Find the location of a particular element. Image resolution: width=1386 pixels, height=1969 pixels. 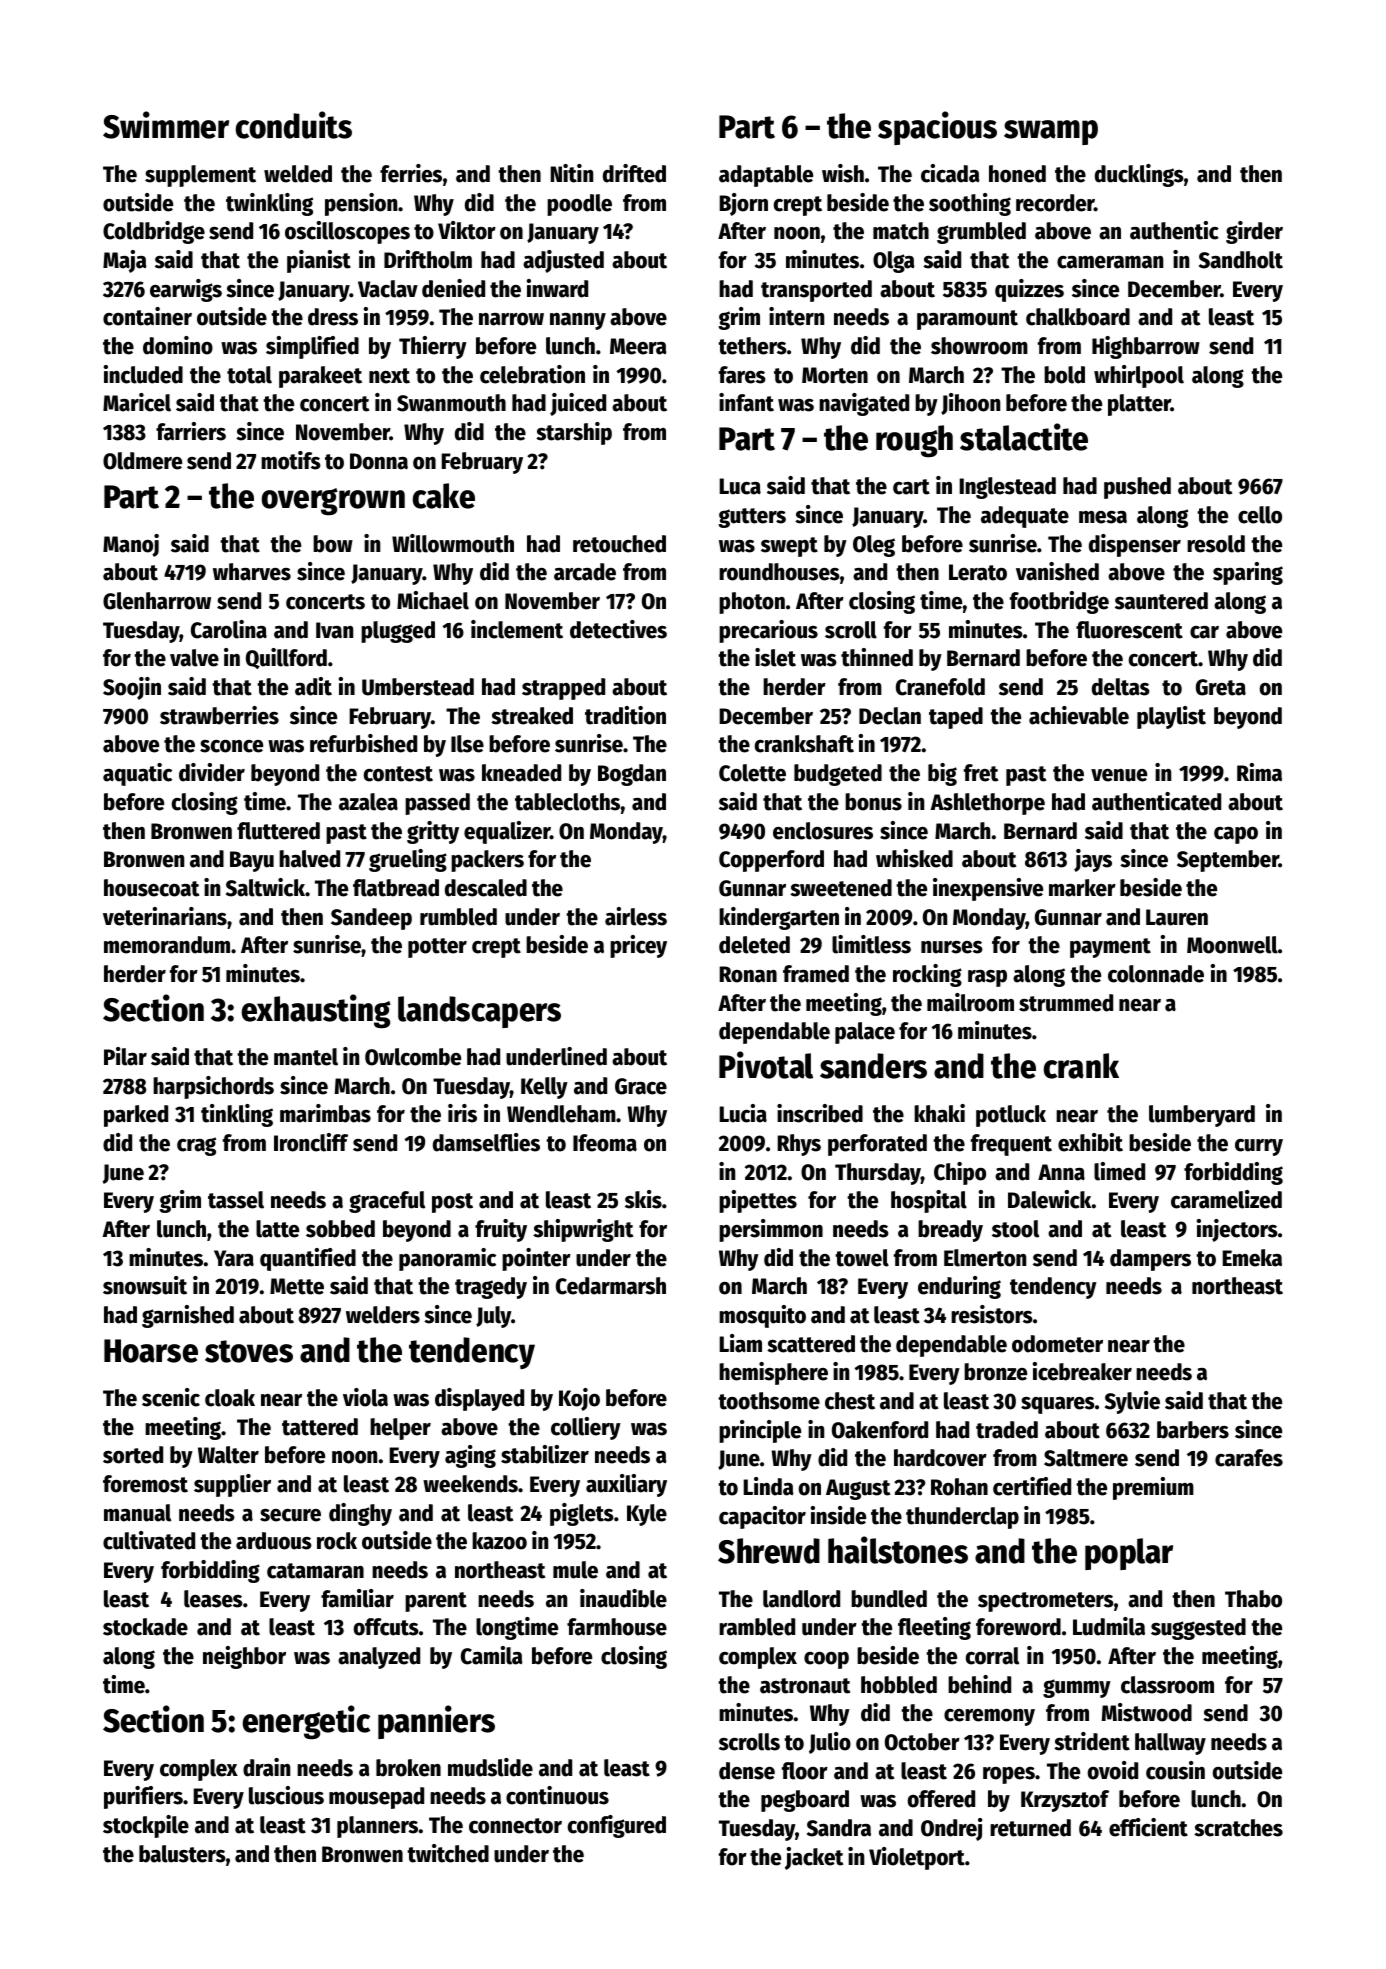

Shrewd is located at coordinates (769, 1551).
